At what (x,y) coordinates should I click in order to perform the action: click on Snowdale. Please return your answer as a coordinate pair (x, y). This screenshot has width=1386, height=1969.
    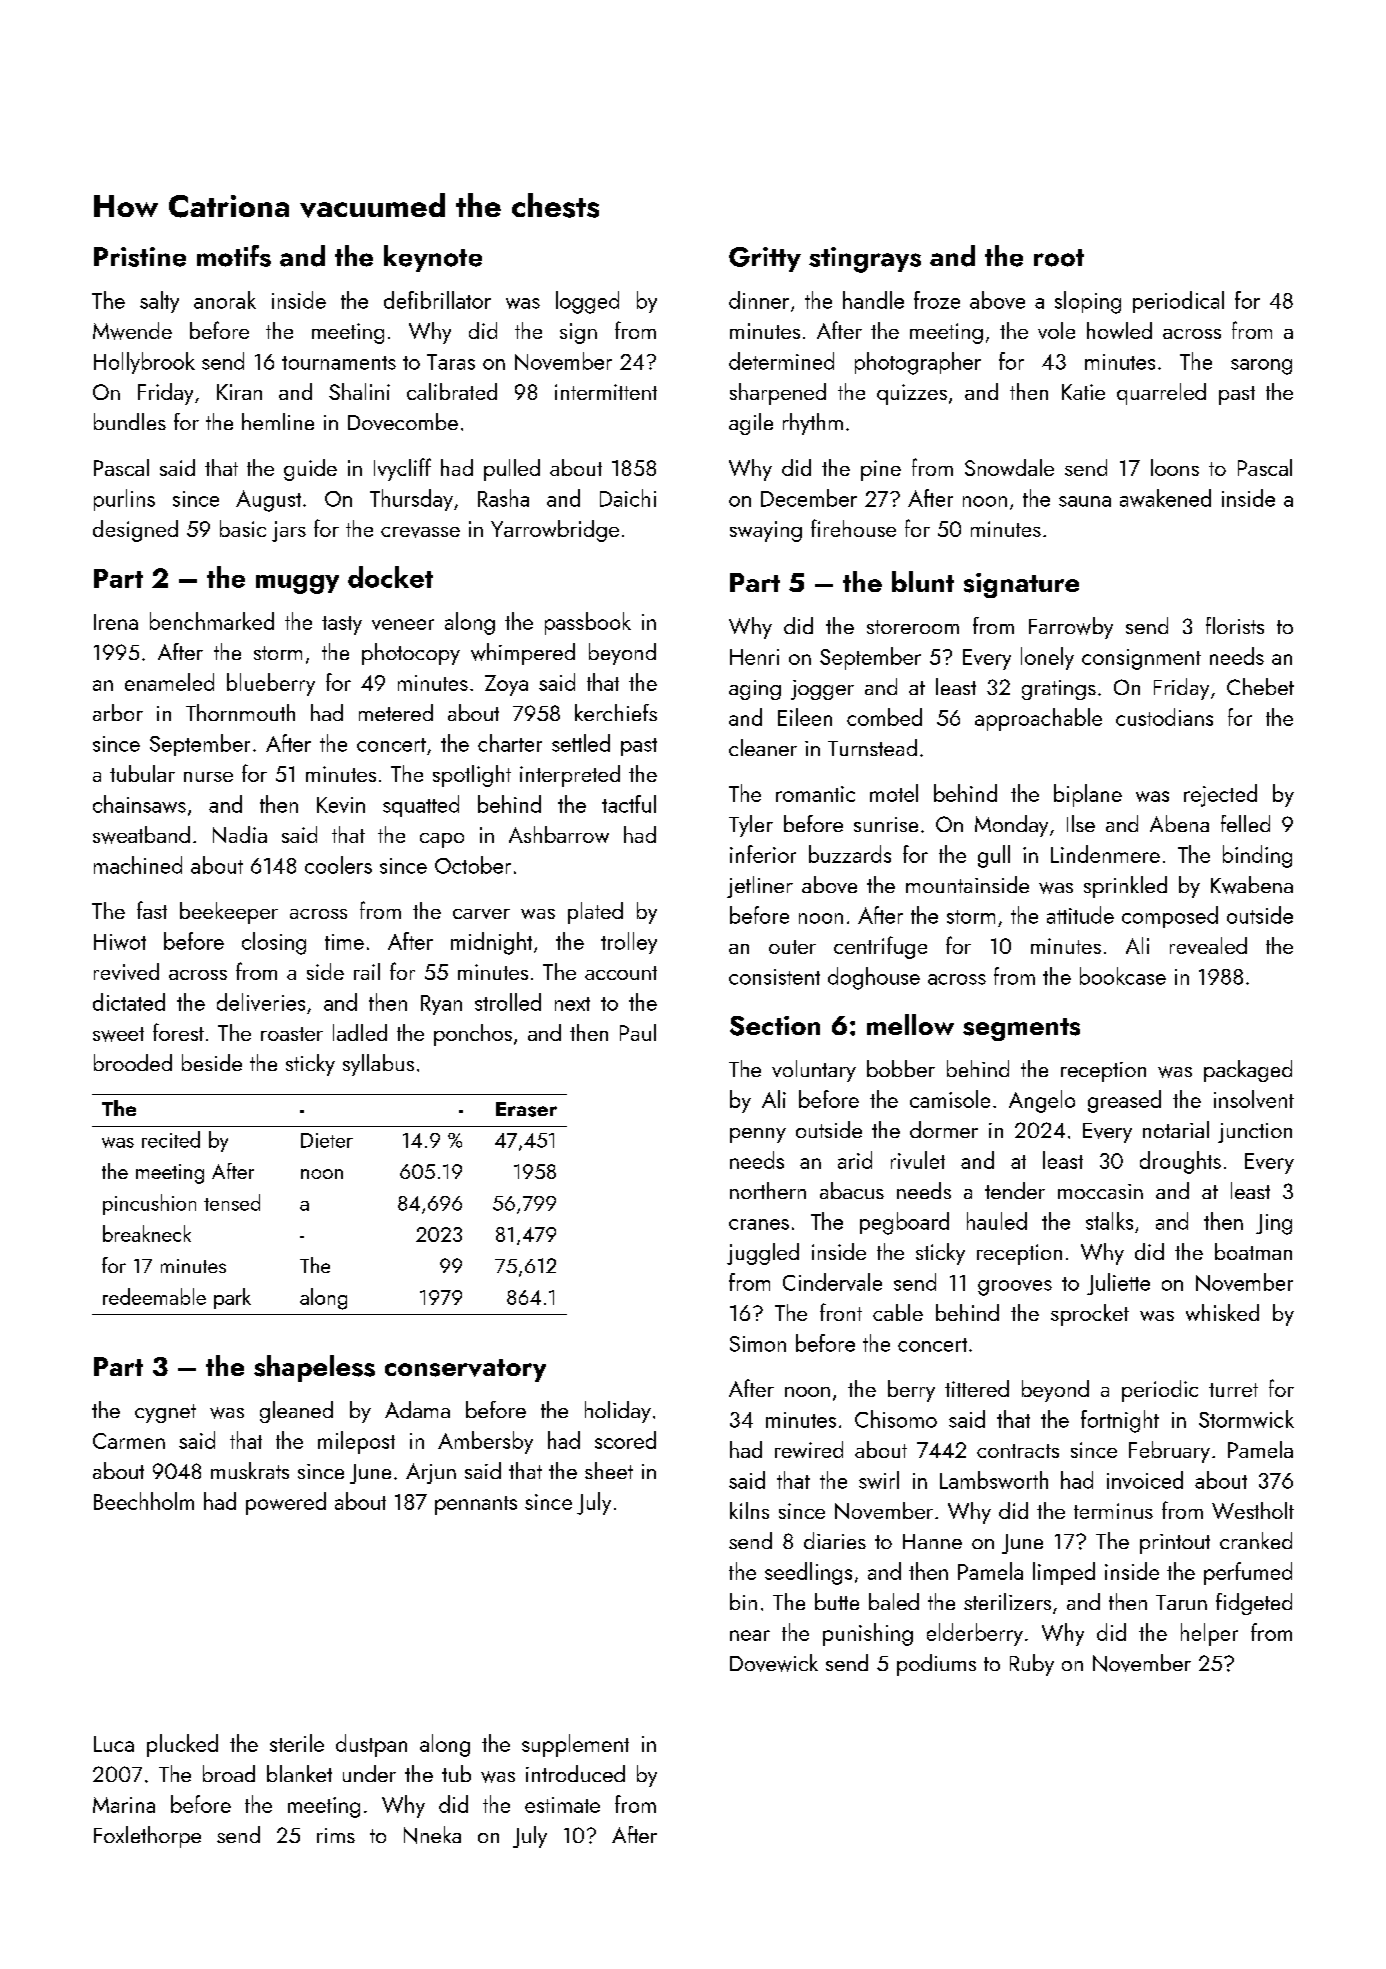
    Looking at the image, I should click on (1009, 467).
